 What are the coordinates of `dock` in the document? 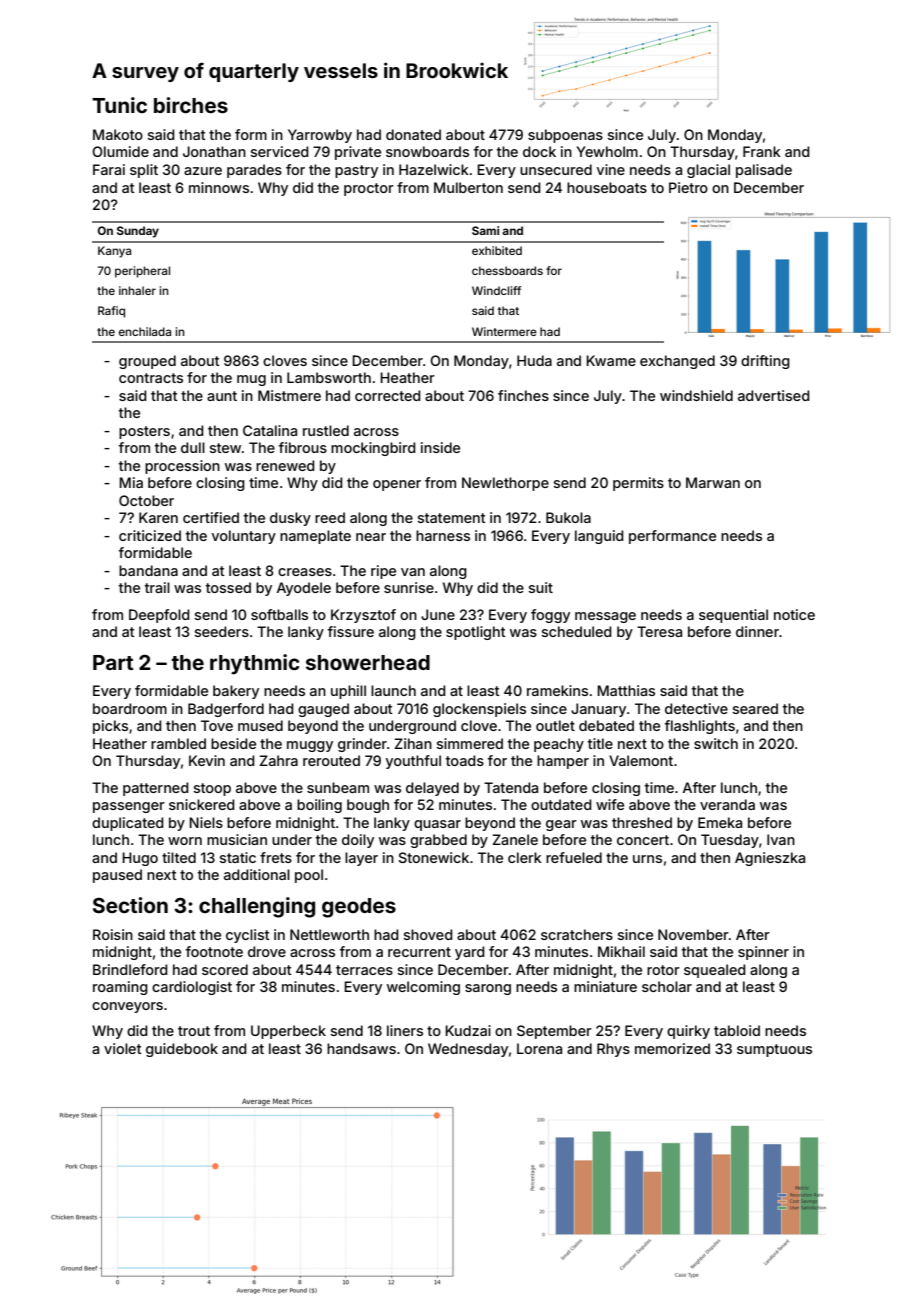 It's located at (539, 151).
